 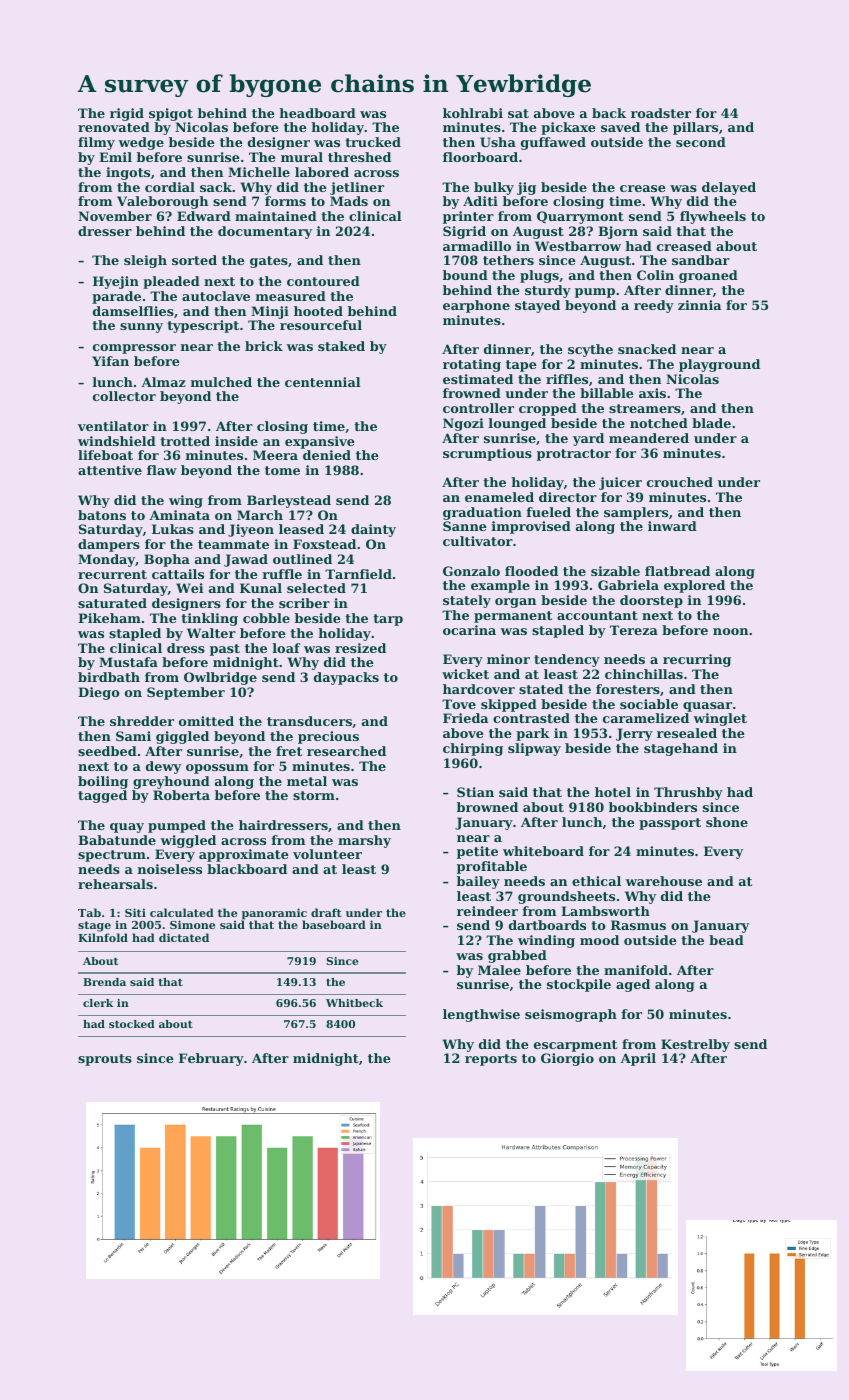 I want to click on headboard, so click(x=317, y=113).
